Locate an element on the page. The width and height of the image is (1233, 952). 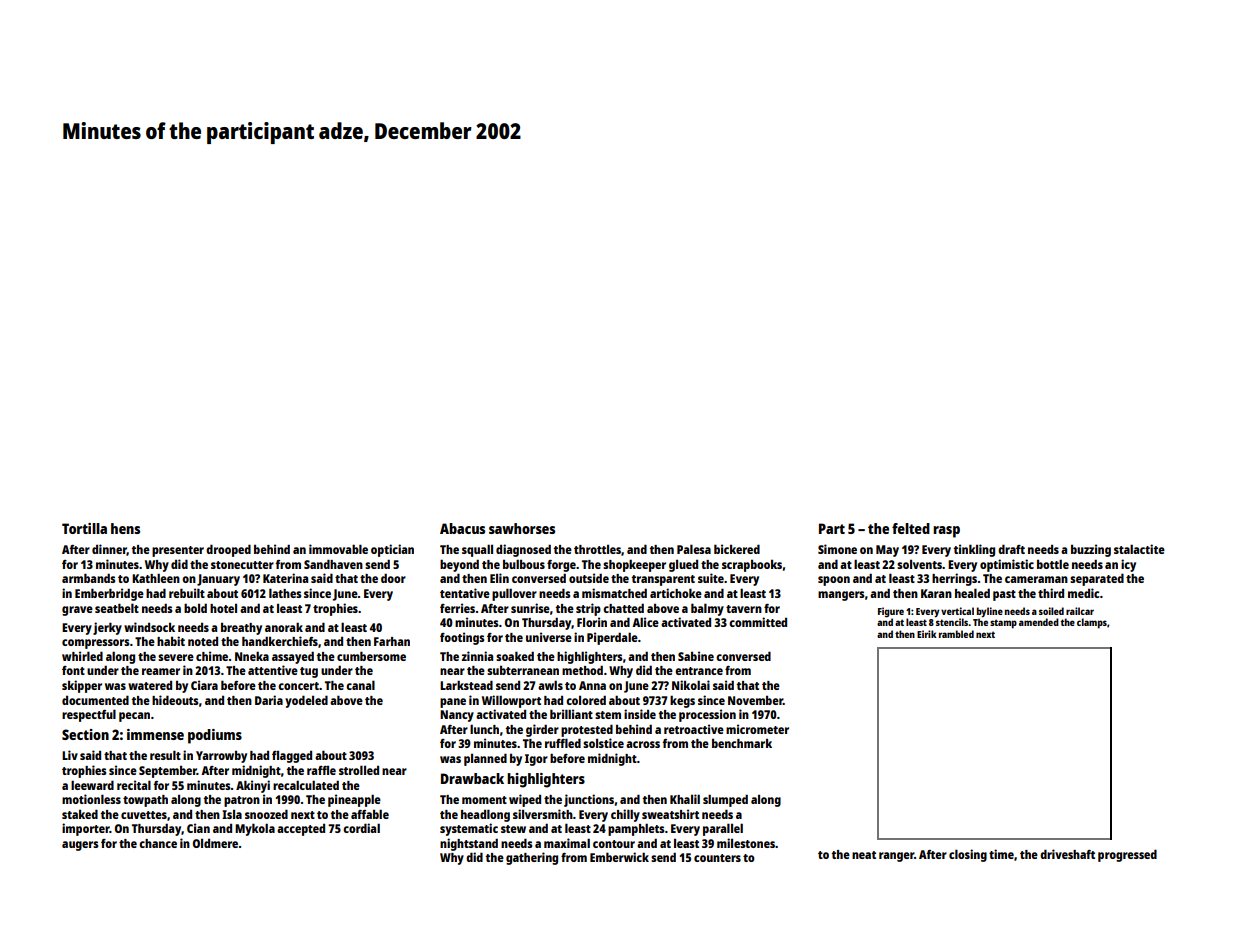
bickered is located at coordinates (737, 549).
